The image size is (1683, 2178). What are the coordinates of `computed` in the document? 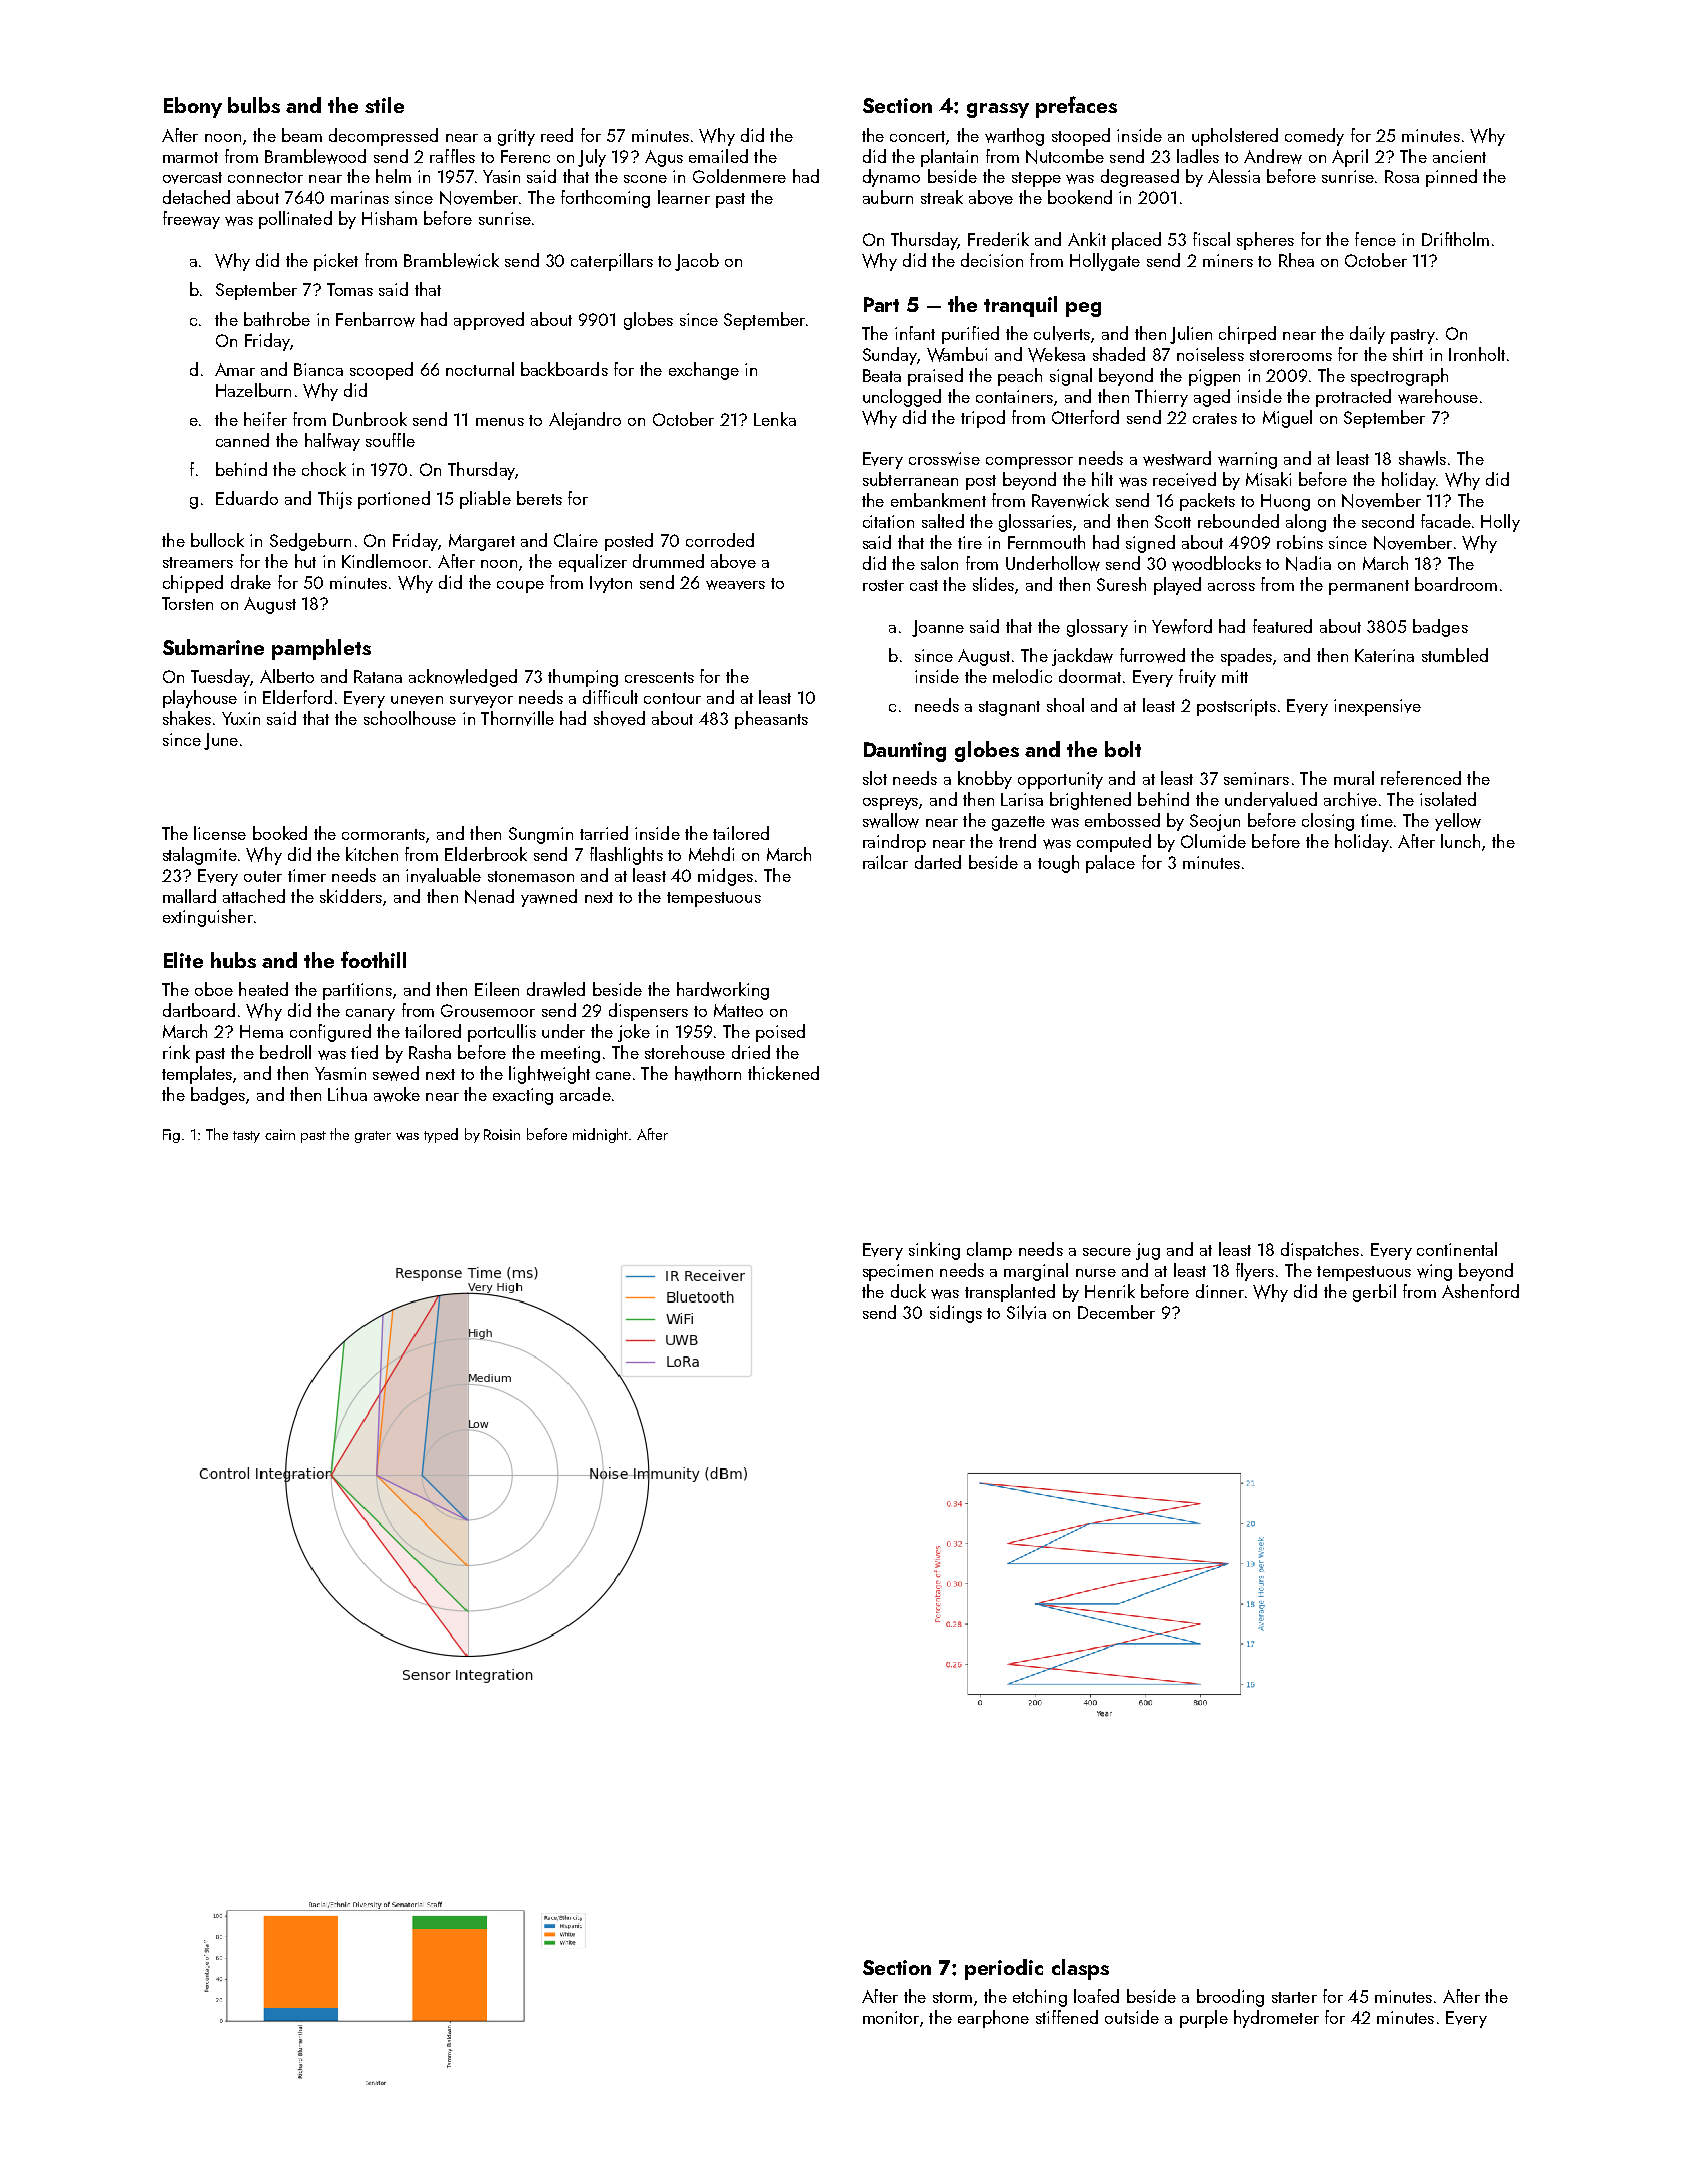 It's located at (1114, 843).
